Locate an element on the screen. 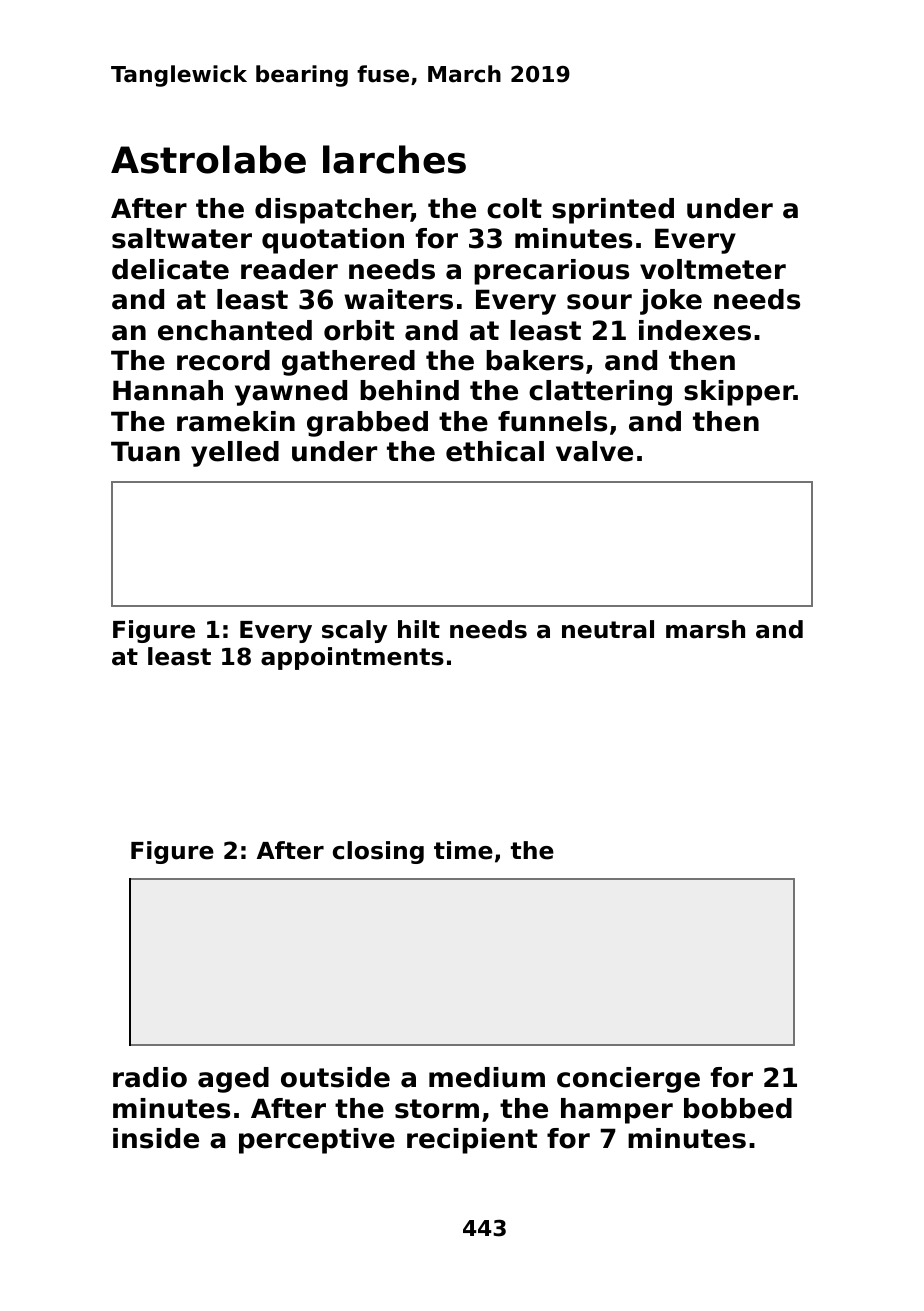  radio is located at coordinates (150, 1077).
